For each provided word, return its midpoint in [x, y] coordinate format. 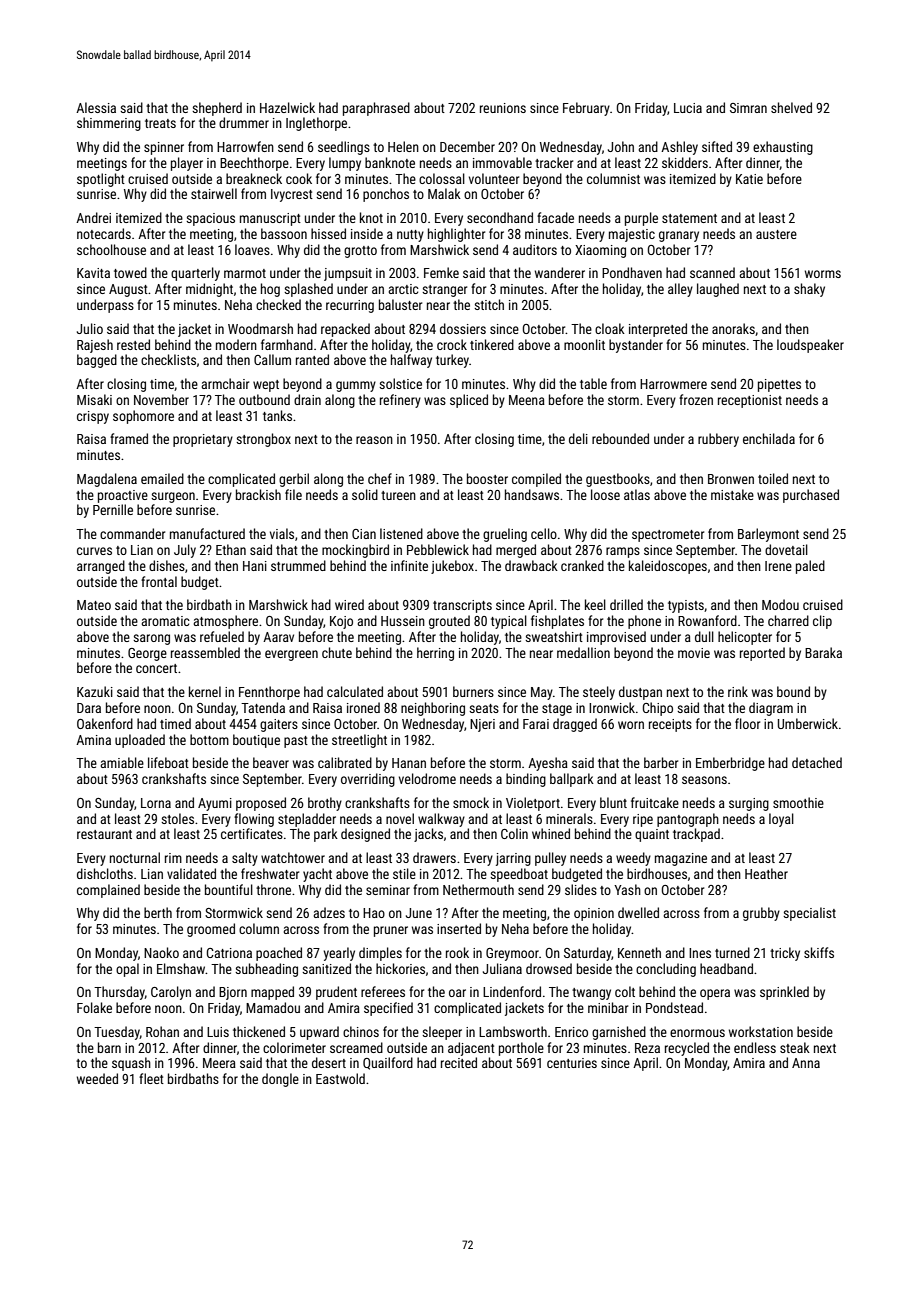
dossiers [463, 328]
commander [132, 533]
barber [661, 762]
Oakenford [105, 723]
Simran [748, 108]
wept [266, 386]
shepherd [217, 109]
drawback [531, 565]
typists [686, 606]
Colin [514, 833]
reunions [503, 108]
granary [679, 236]
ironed [363, 707]
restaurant [104, 834]
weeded [97, 1078]
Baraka [823, 652]
